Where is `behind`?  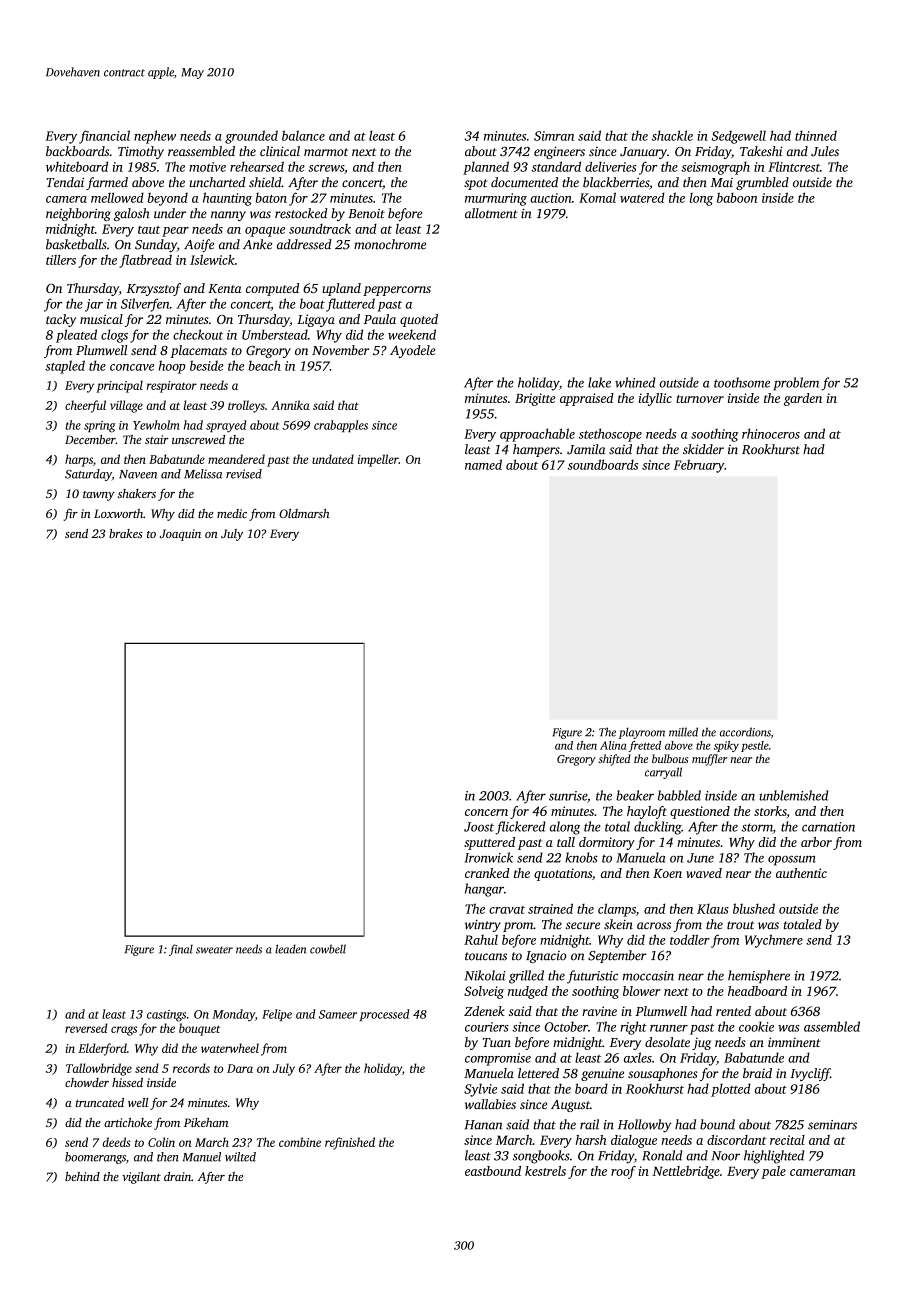 behind is located at coordinates (82, 1176).
